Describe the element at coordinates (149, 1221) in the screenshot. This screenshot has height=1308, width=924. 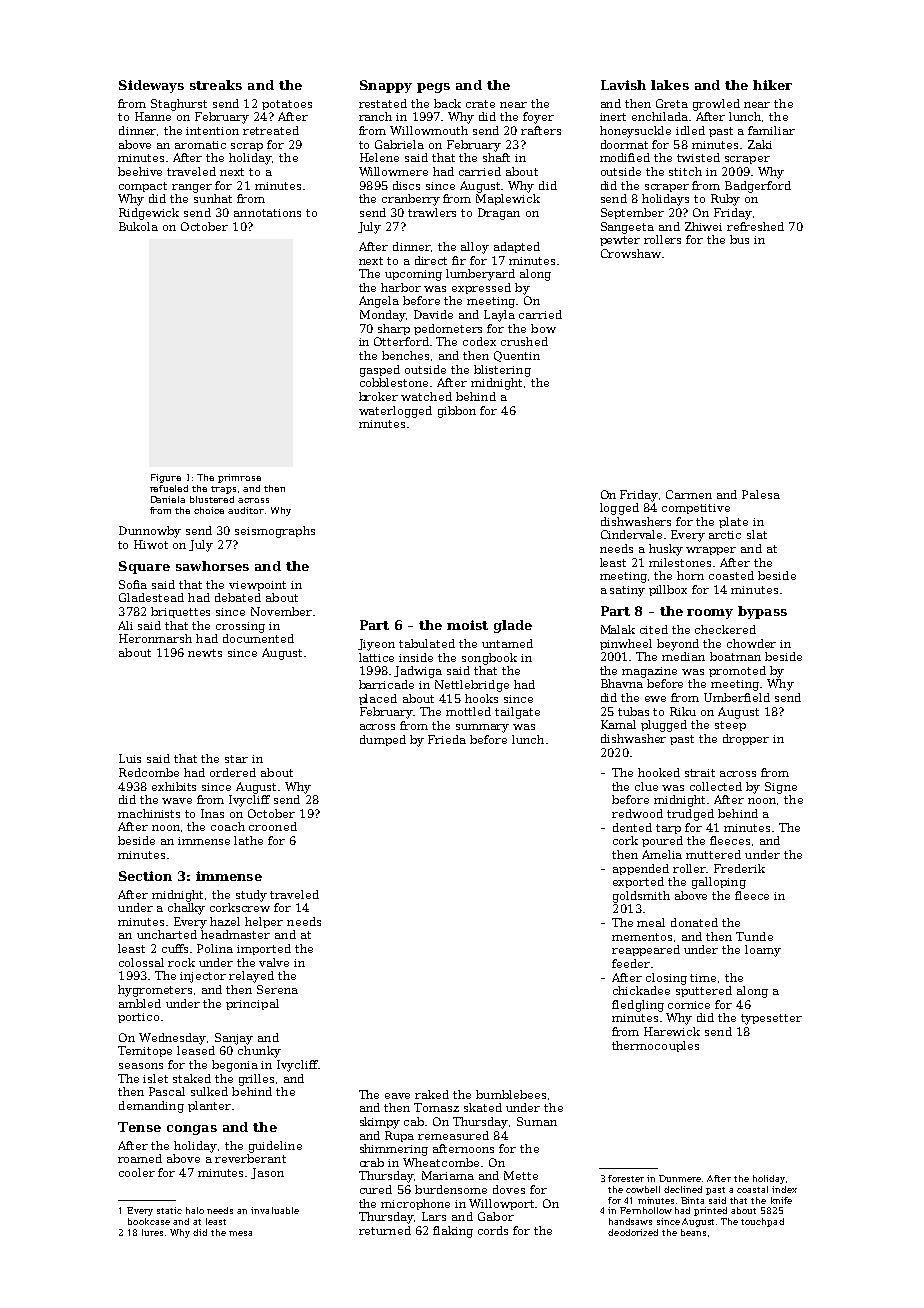
I see `bookcase` at that location.
